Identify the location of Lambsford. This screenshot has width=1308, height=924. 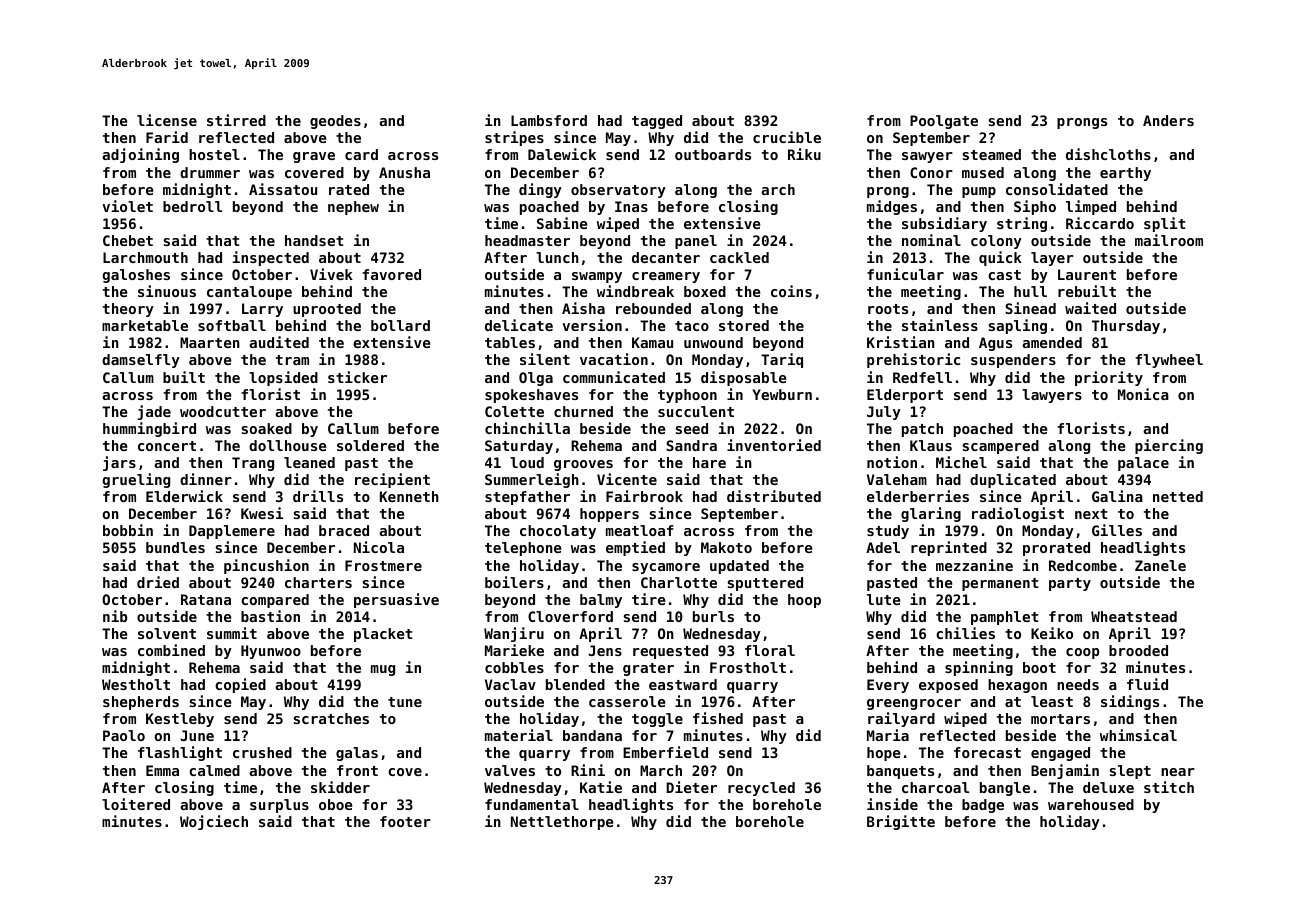
(549, 120).
